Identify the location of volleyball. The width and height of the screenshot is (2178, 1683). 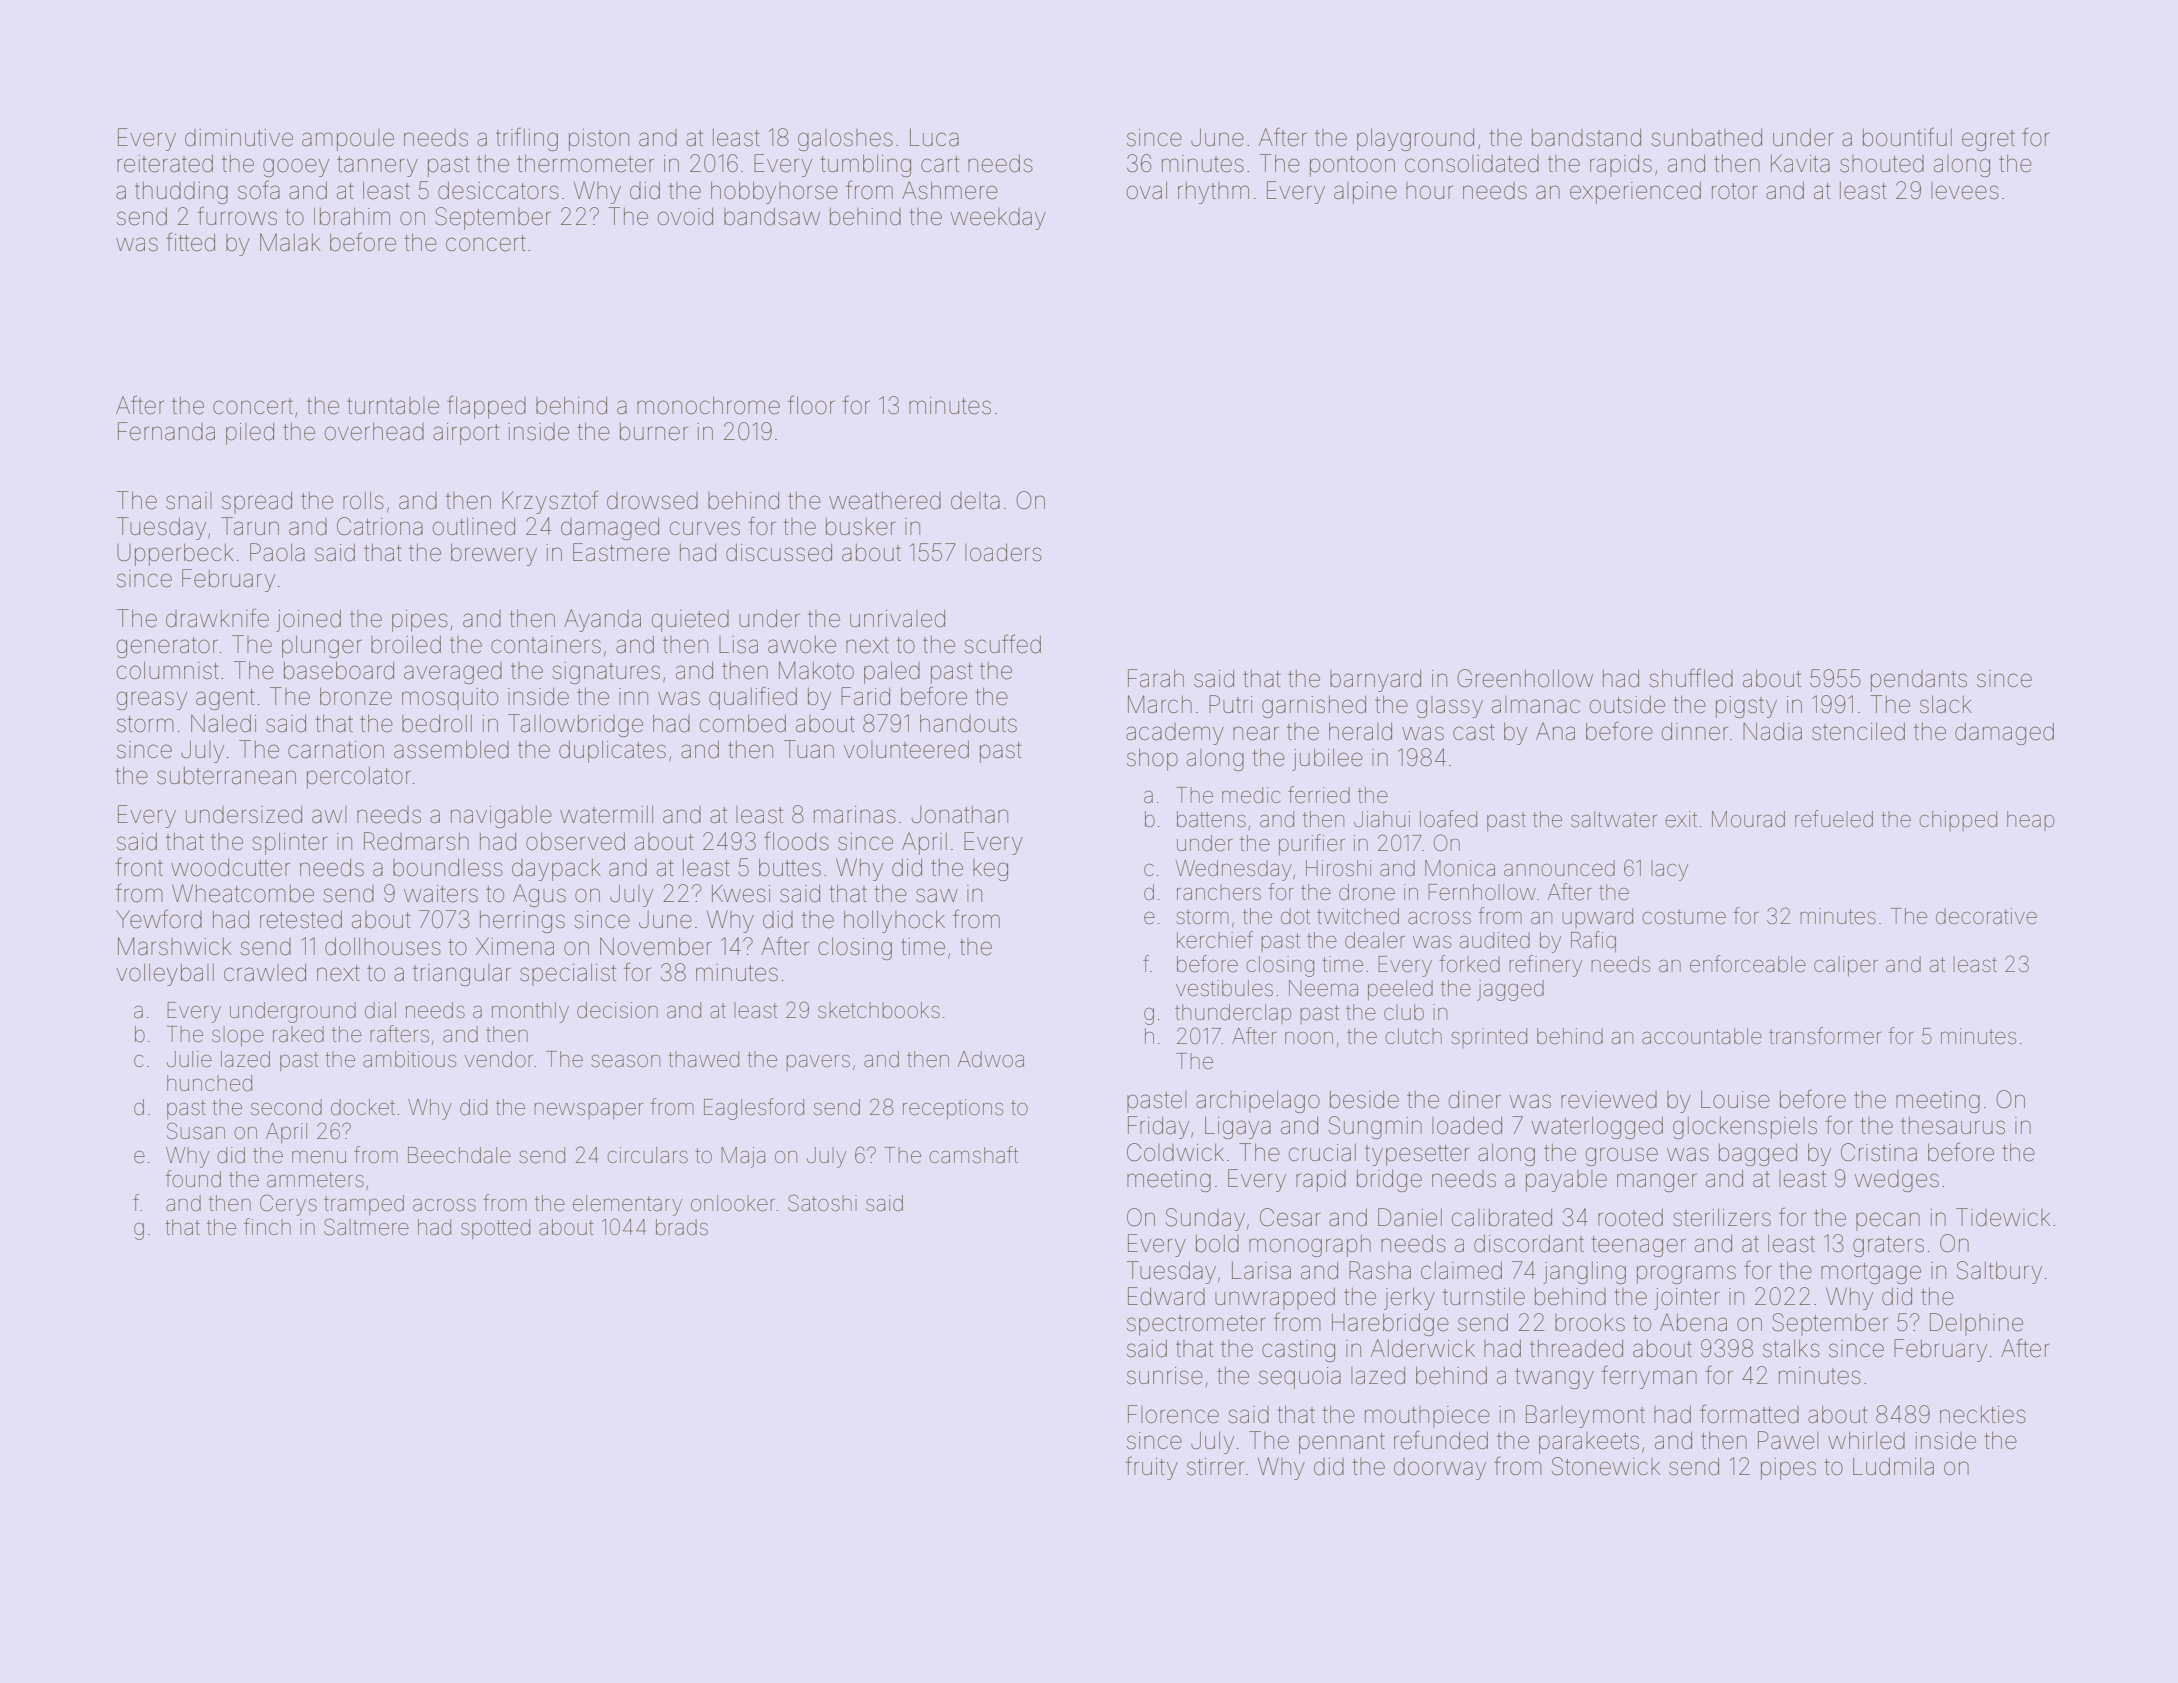
(165, 974).
